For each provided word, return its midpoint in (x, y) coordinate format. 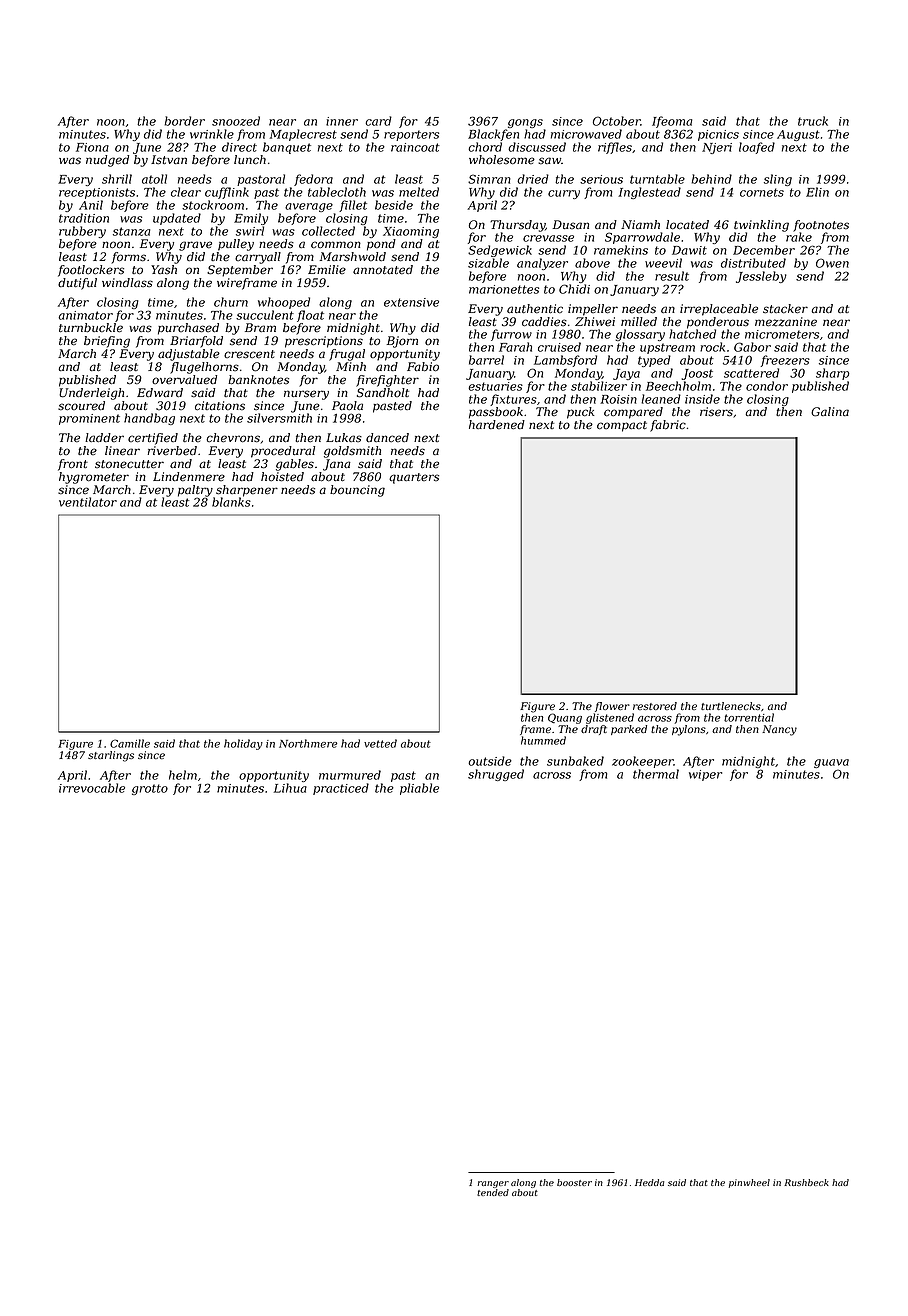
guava (831, 763)
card (378, 121)
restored (655, 706)
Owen (832, 263)
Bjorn (402, 342)
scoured (81, 406)
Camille (130, 743)
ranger (493, 1184)
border (184, 121)
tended (493, 1192)
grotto (150, 789)
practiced (341, 789)
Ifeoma (672, 122)
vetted (380, 743)
